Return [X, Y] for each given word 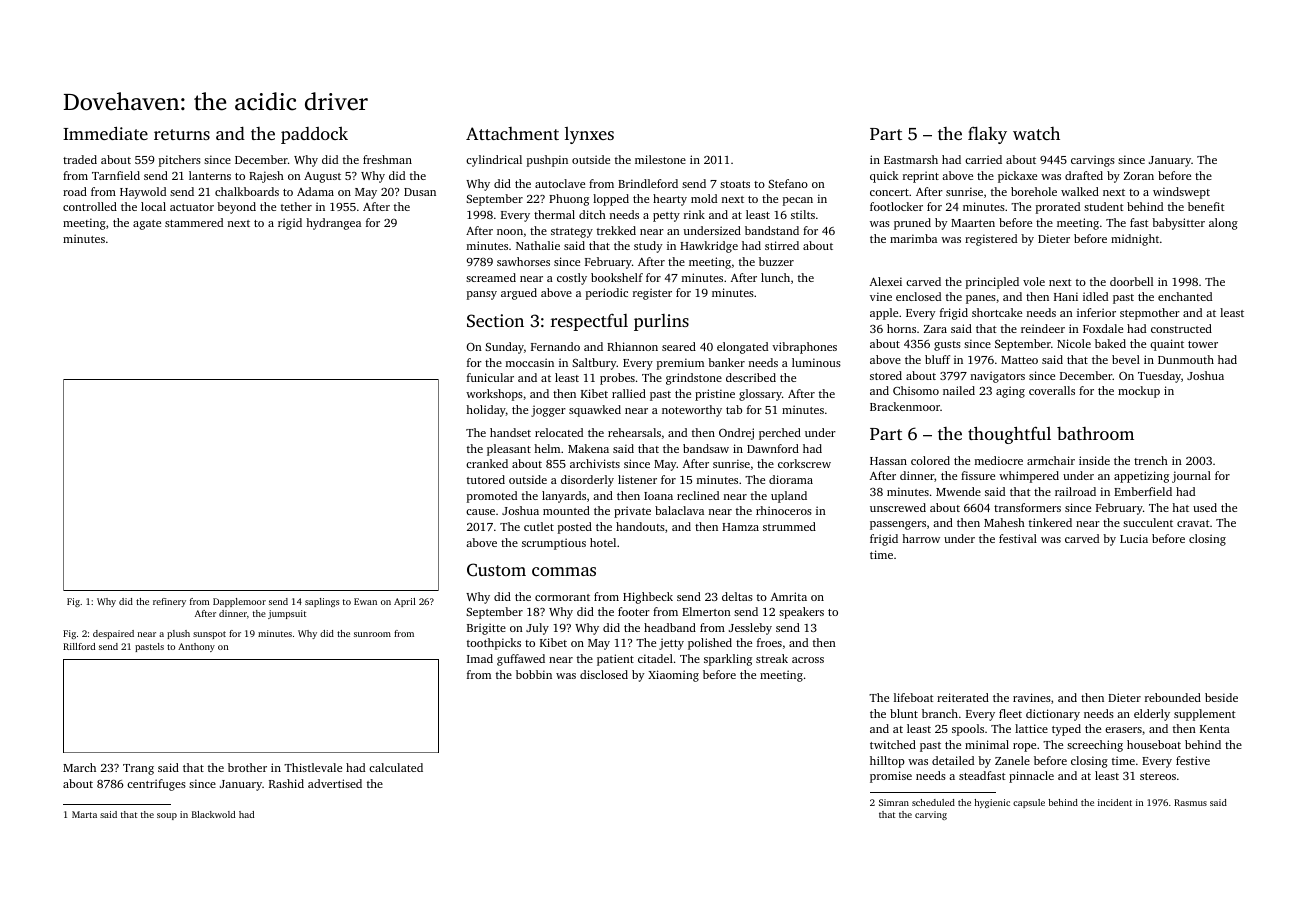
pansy [482, 295]
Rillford [79, 646]
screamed [491, 277]
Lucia [1134, 538]
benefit [1206, 206]
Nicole [1074, 343]
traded [80, 159]
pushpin [547, 161]
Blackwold [213, 814]
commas [564, 571]
